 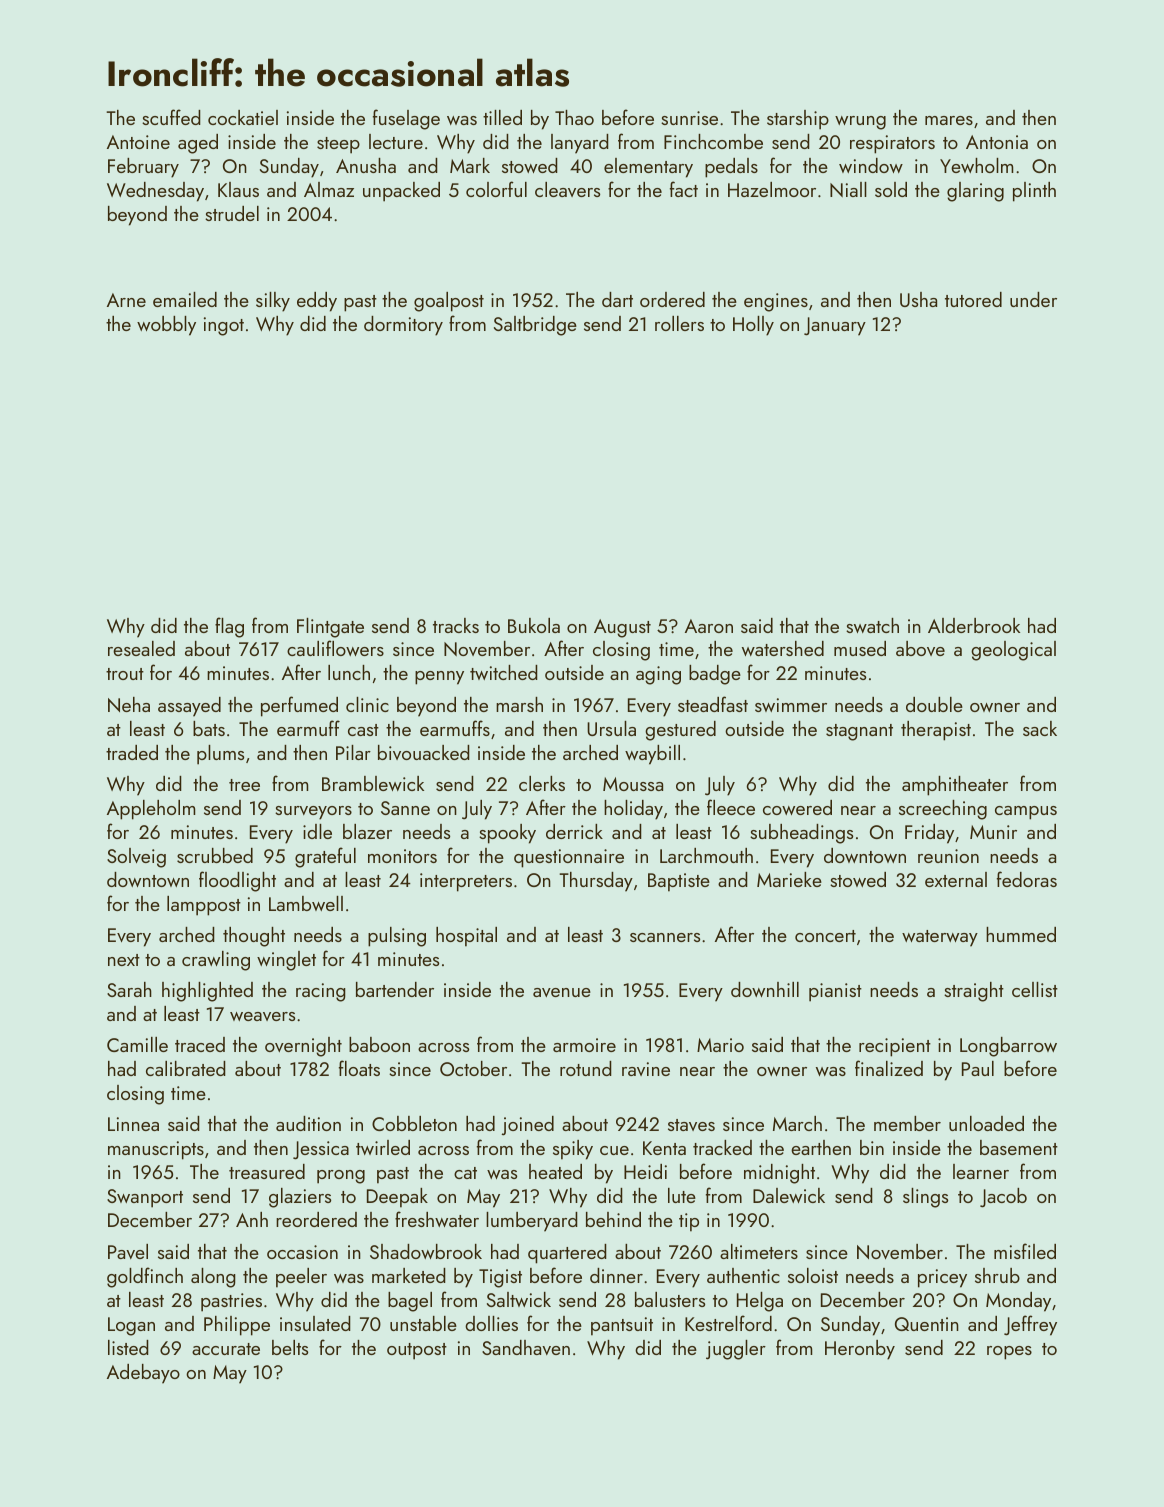 I want to click on Thursday, so click(x=596, y=882).
